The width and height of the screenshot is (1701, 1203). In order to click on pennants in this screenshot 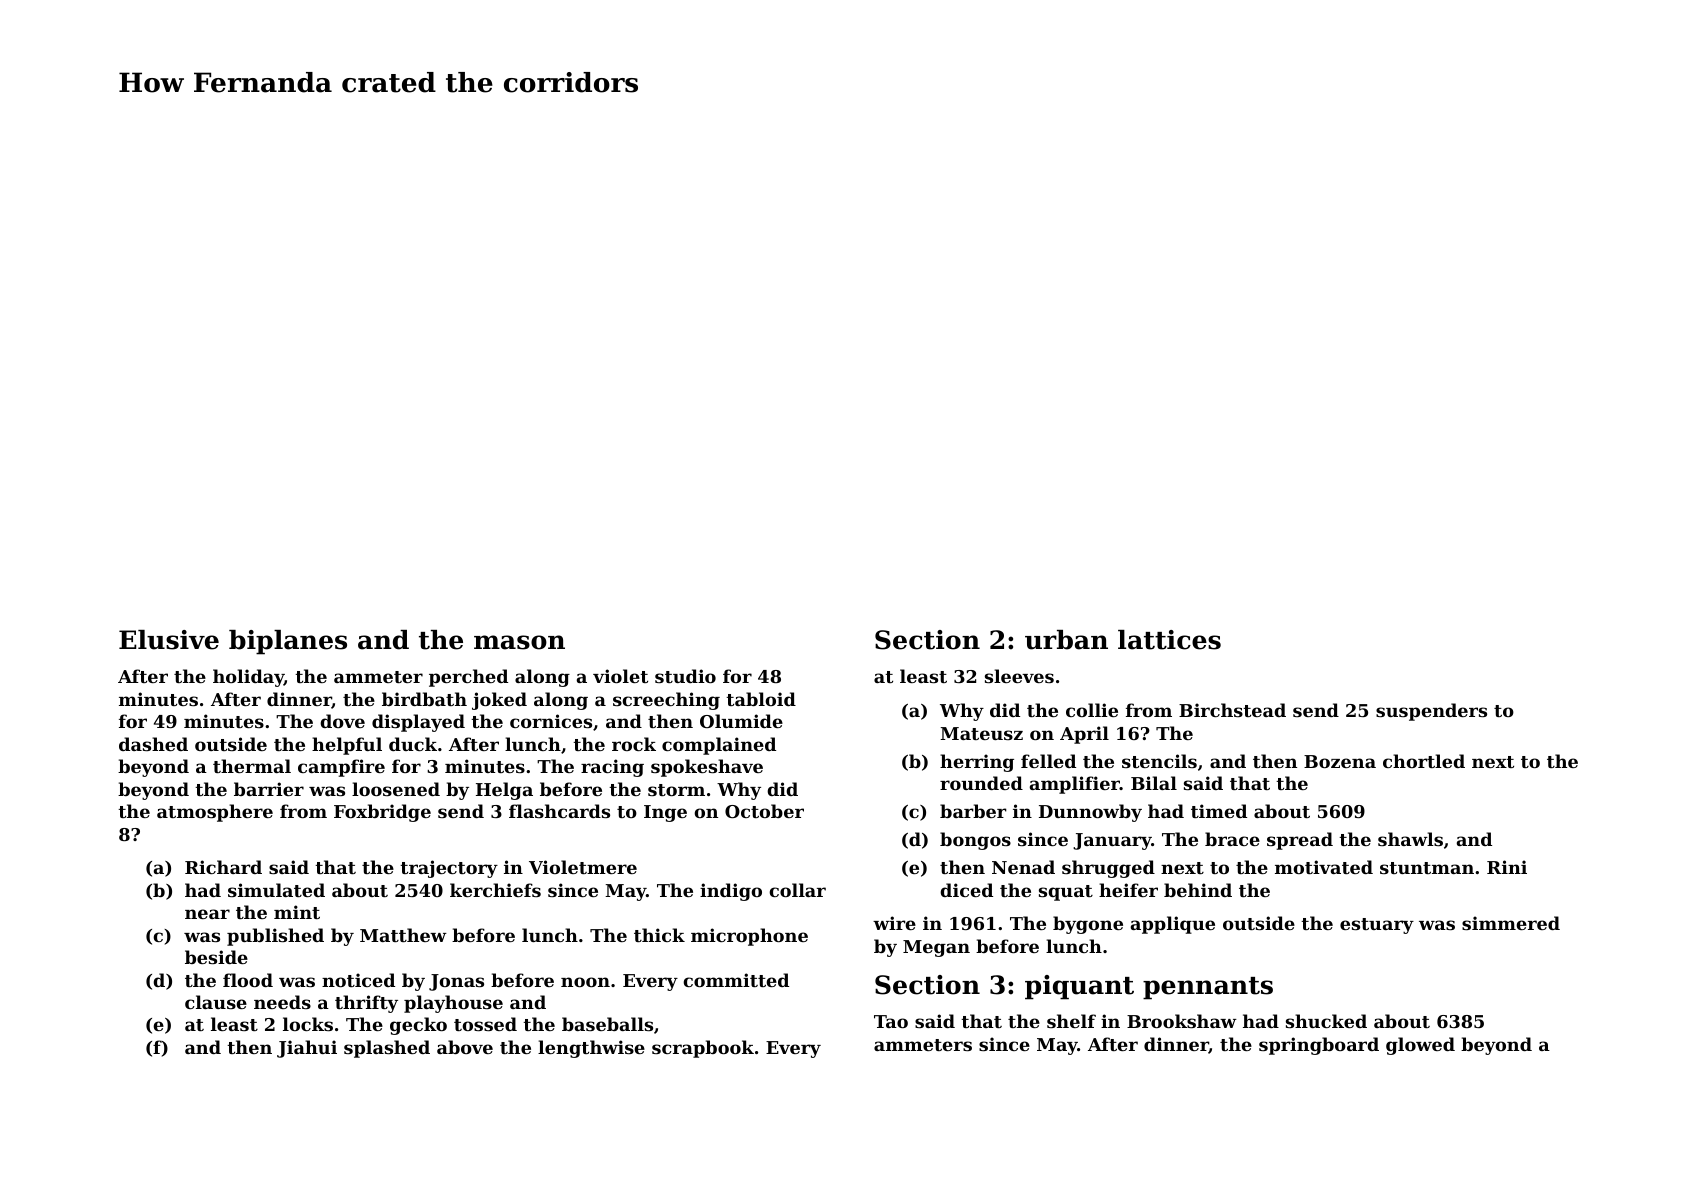, I will do `click(1208, 988)`.
